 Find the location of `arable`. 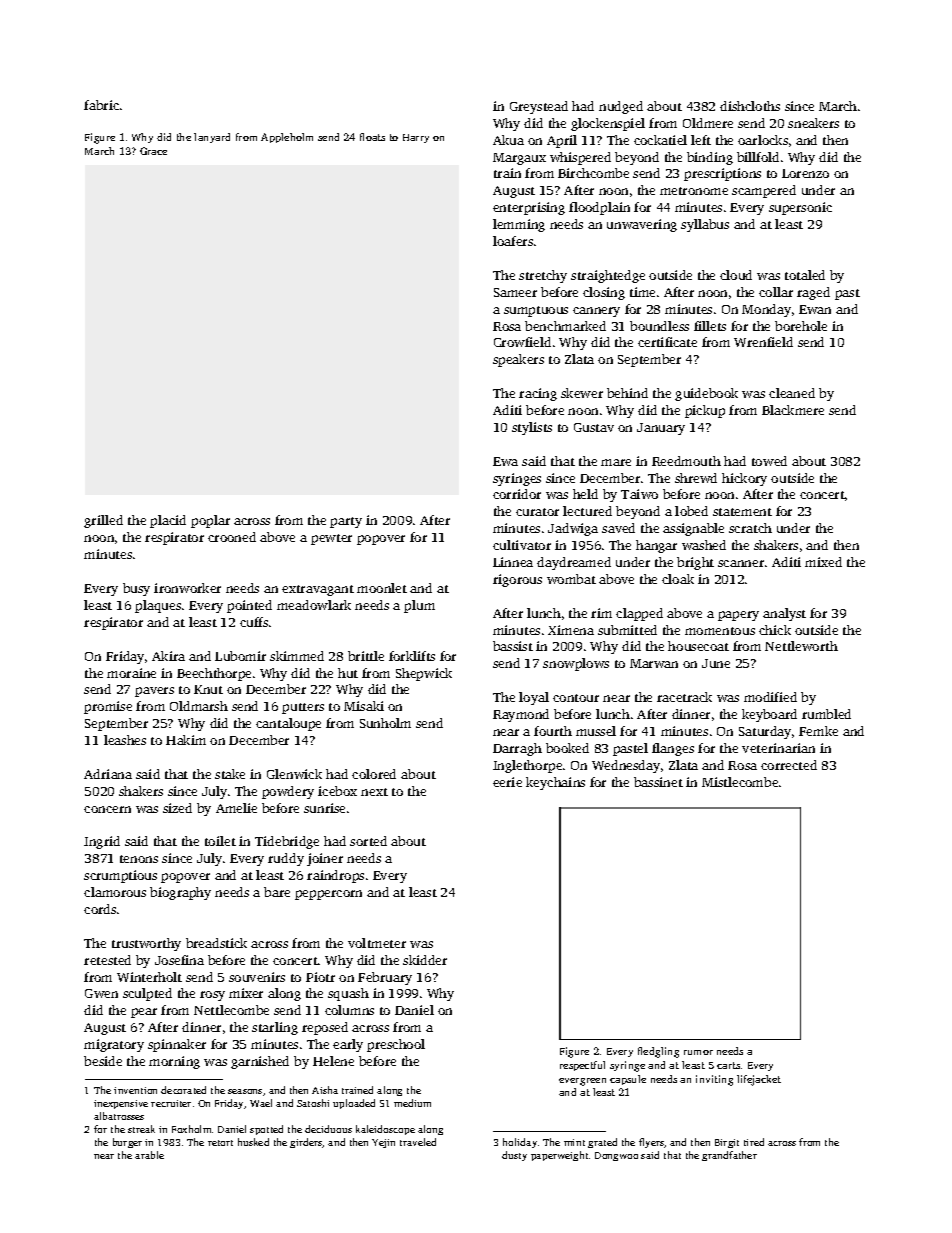

arable is located at coordinates (149, 1155).
